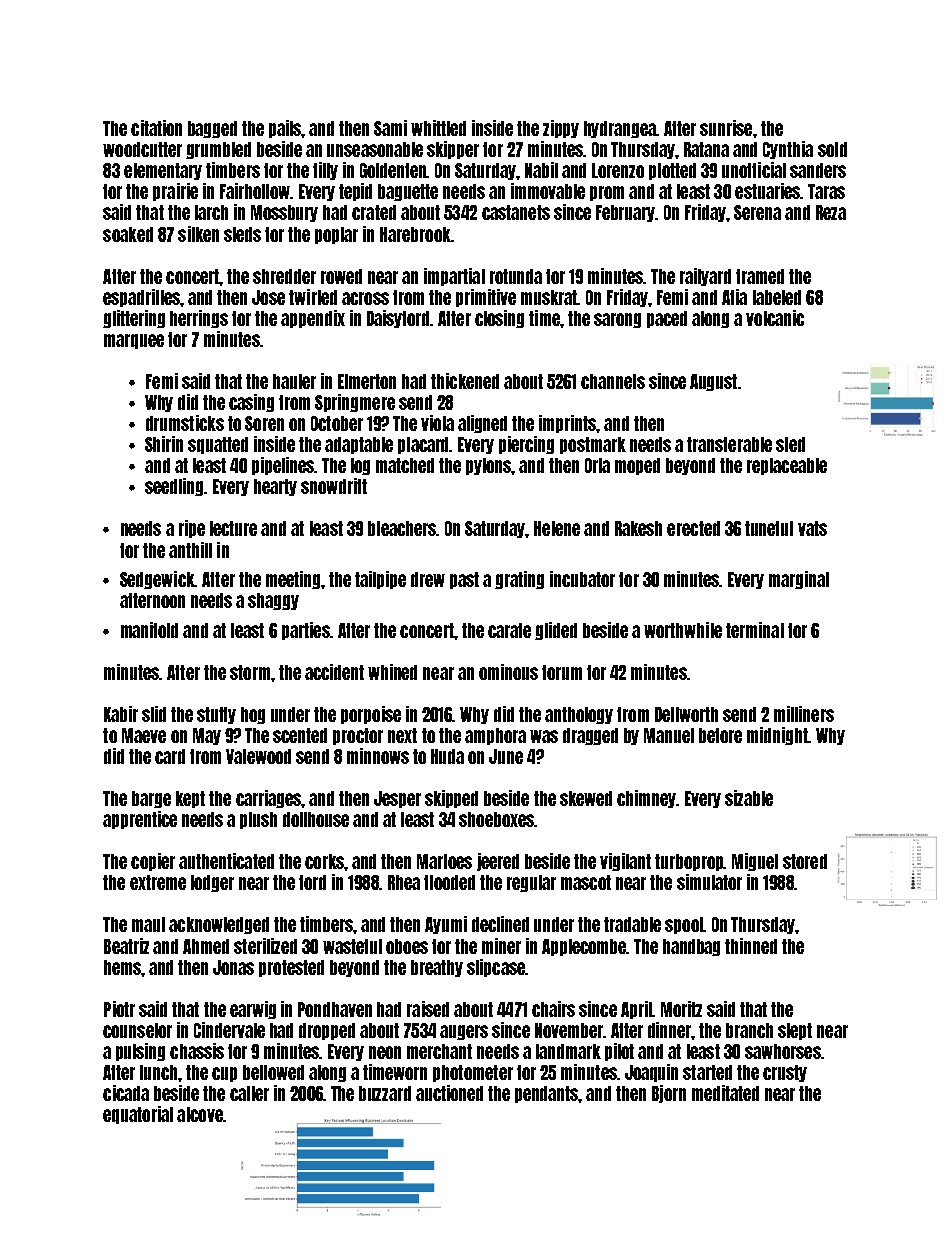 The height and width of the screenshot is (1233, 952). I want to click on thickened, so click(465, 381).
